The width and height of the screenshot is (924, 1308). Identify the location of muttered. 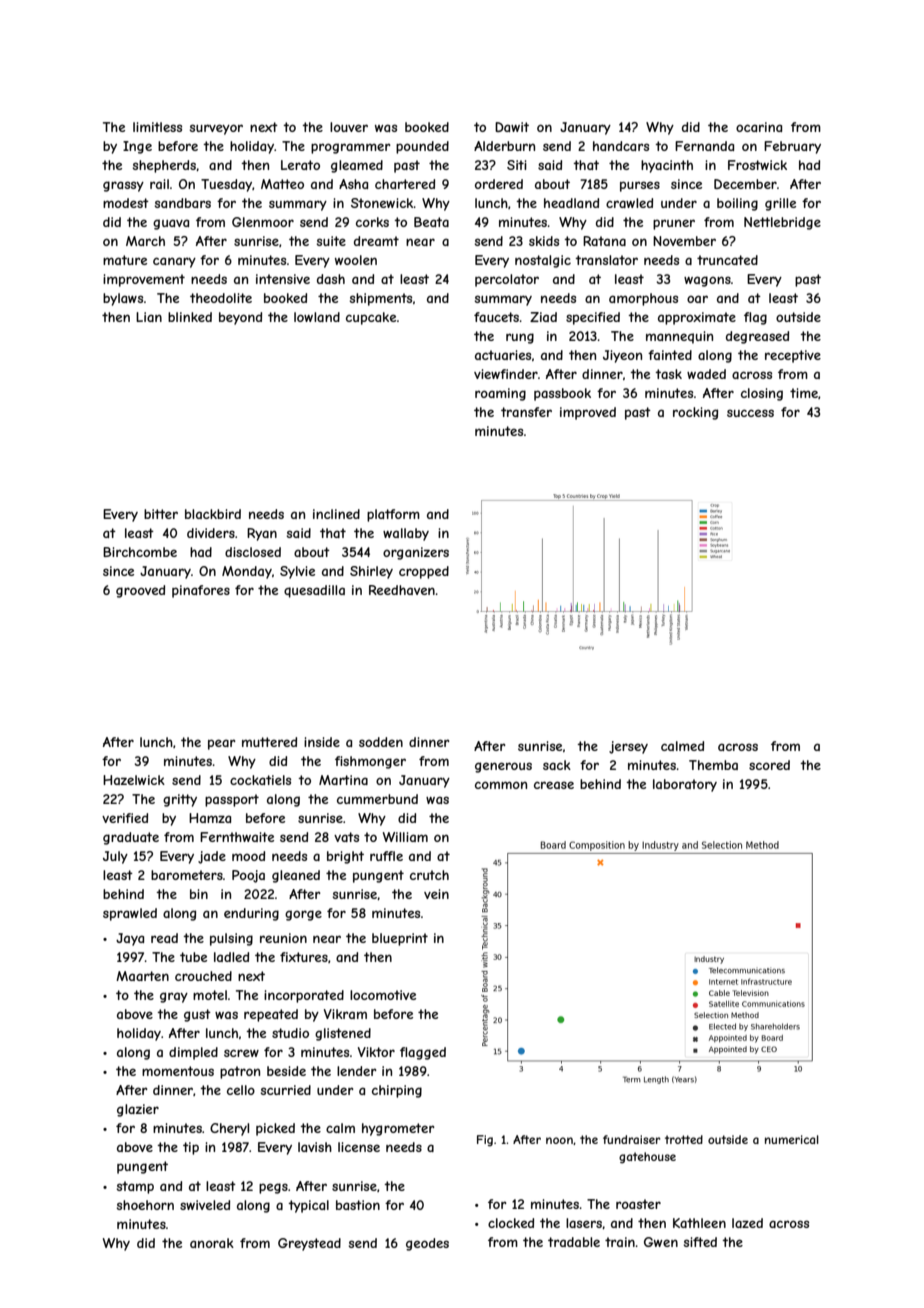
(269, 742).
